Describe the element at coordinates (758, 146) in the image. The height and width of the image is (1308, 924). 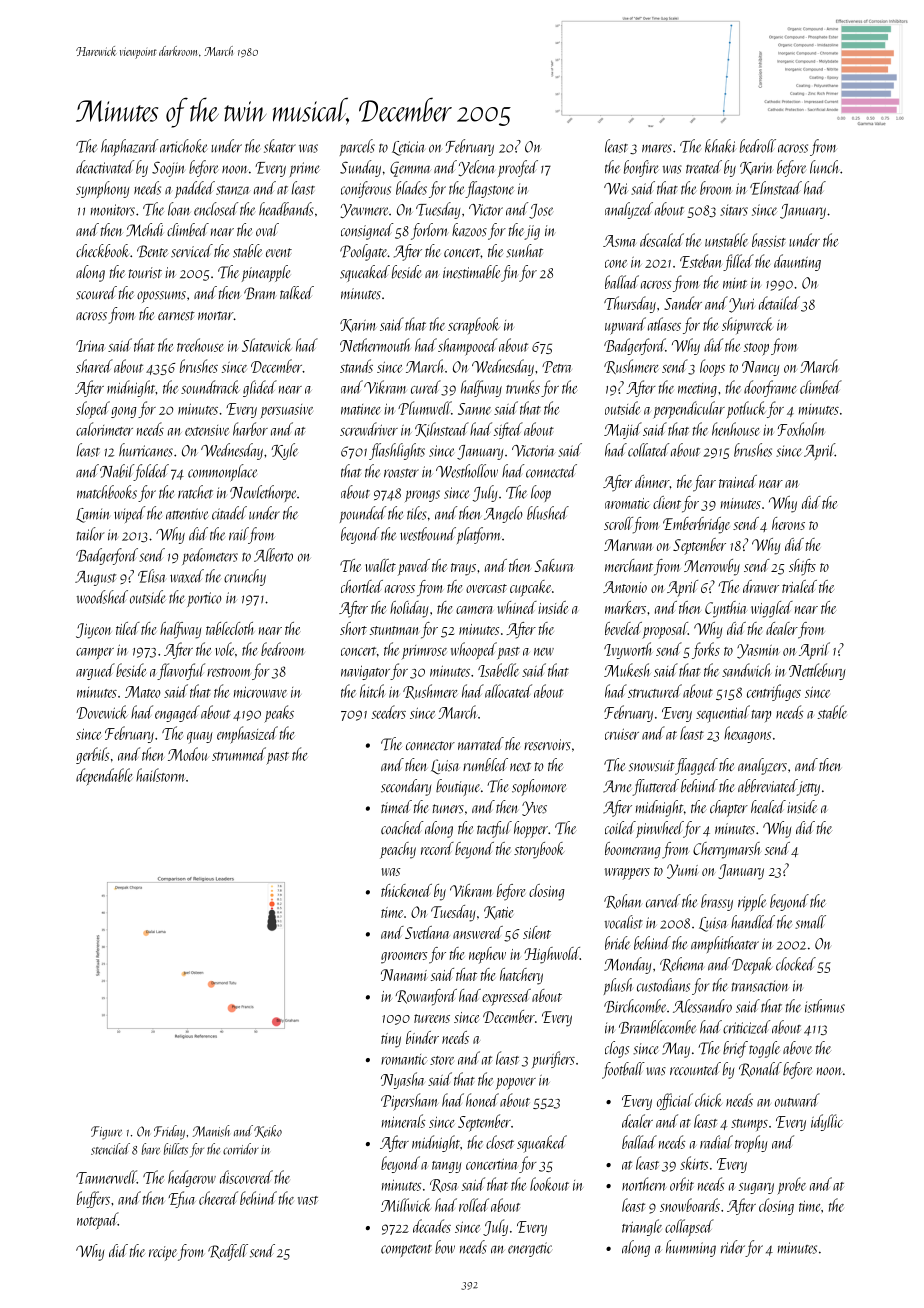
I see `bedroll` at that location.
